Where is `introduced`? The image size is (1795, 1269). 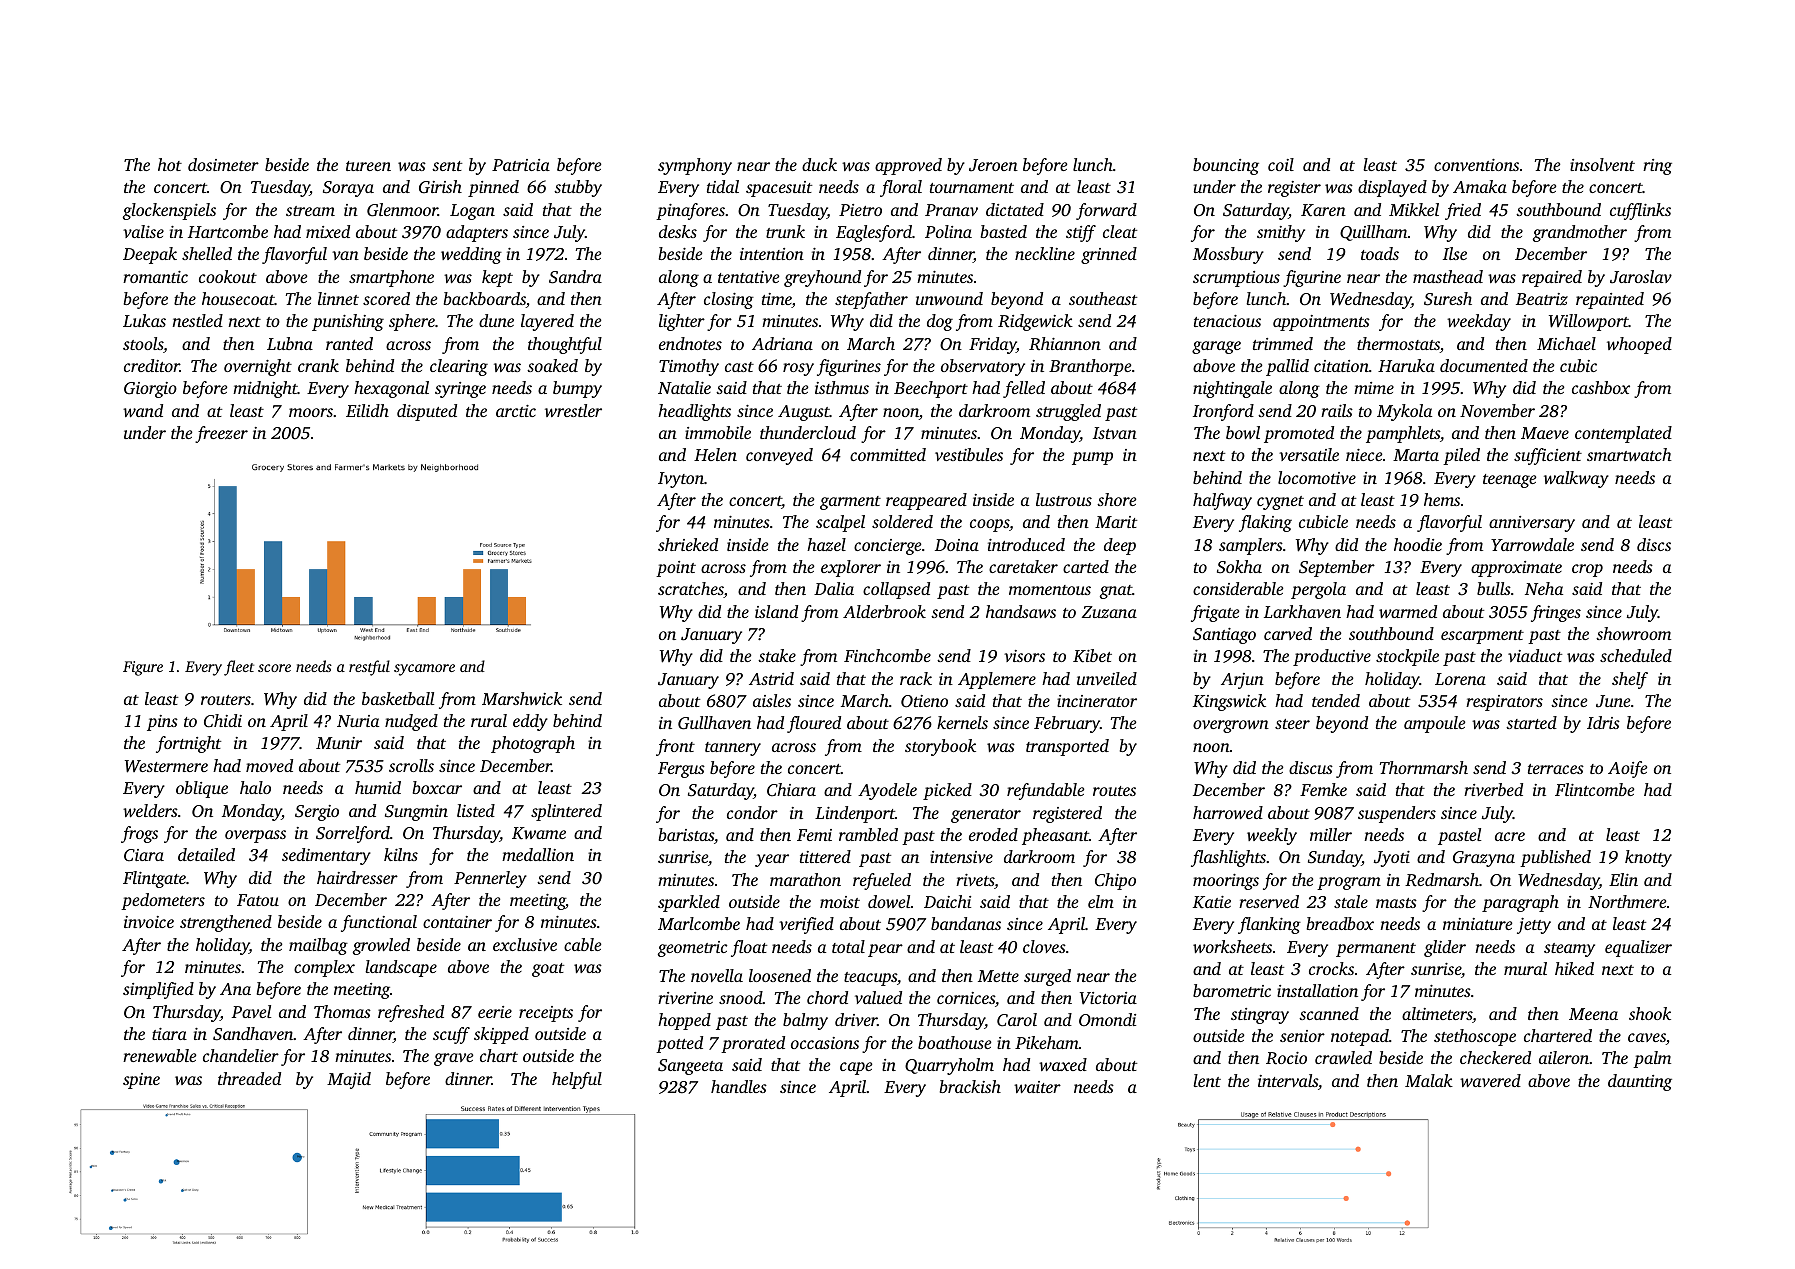
introduced is located at coordinates (1026, 544).
